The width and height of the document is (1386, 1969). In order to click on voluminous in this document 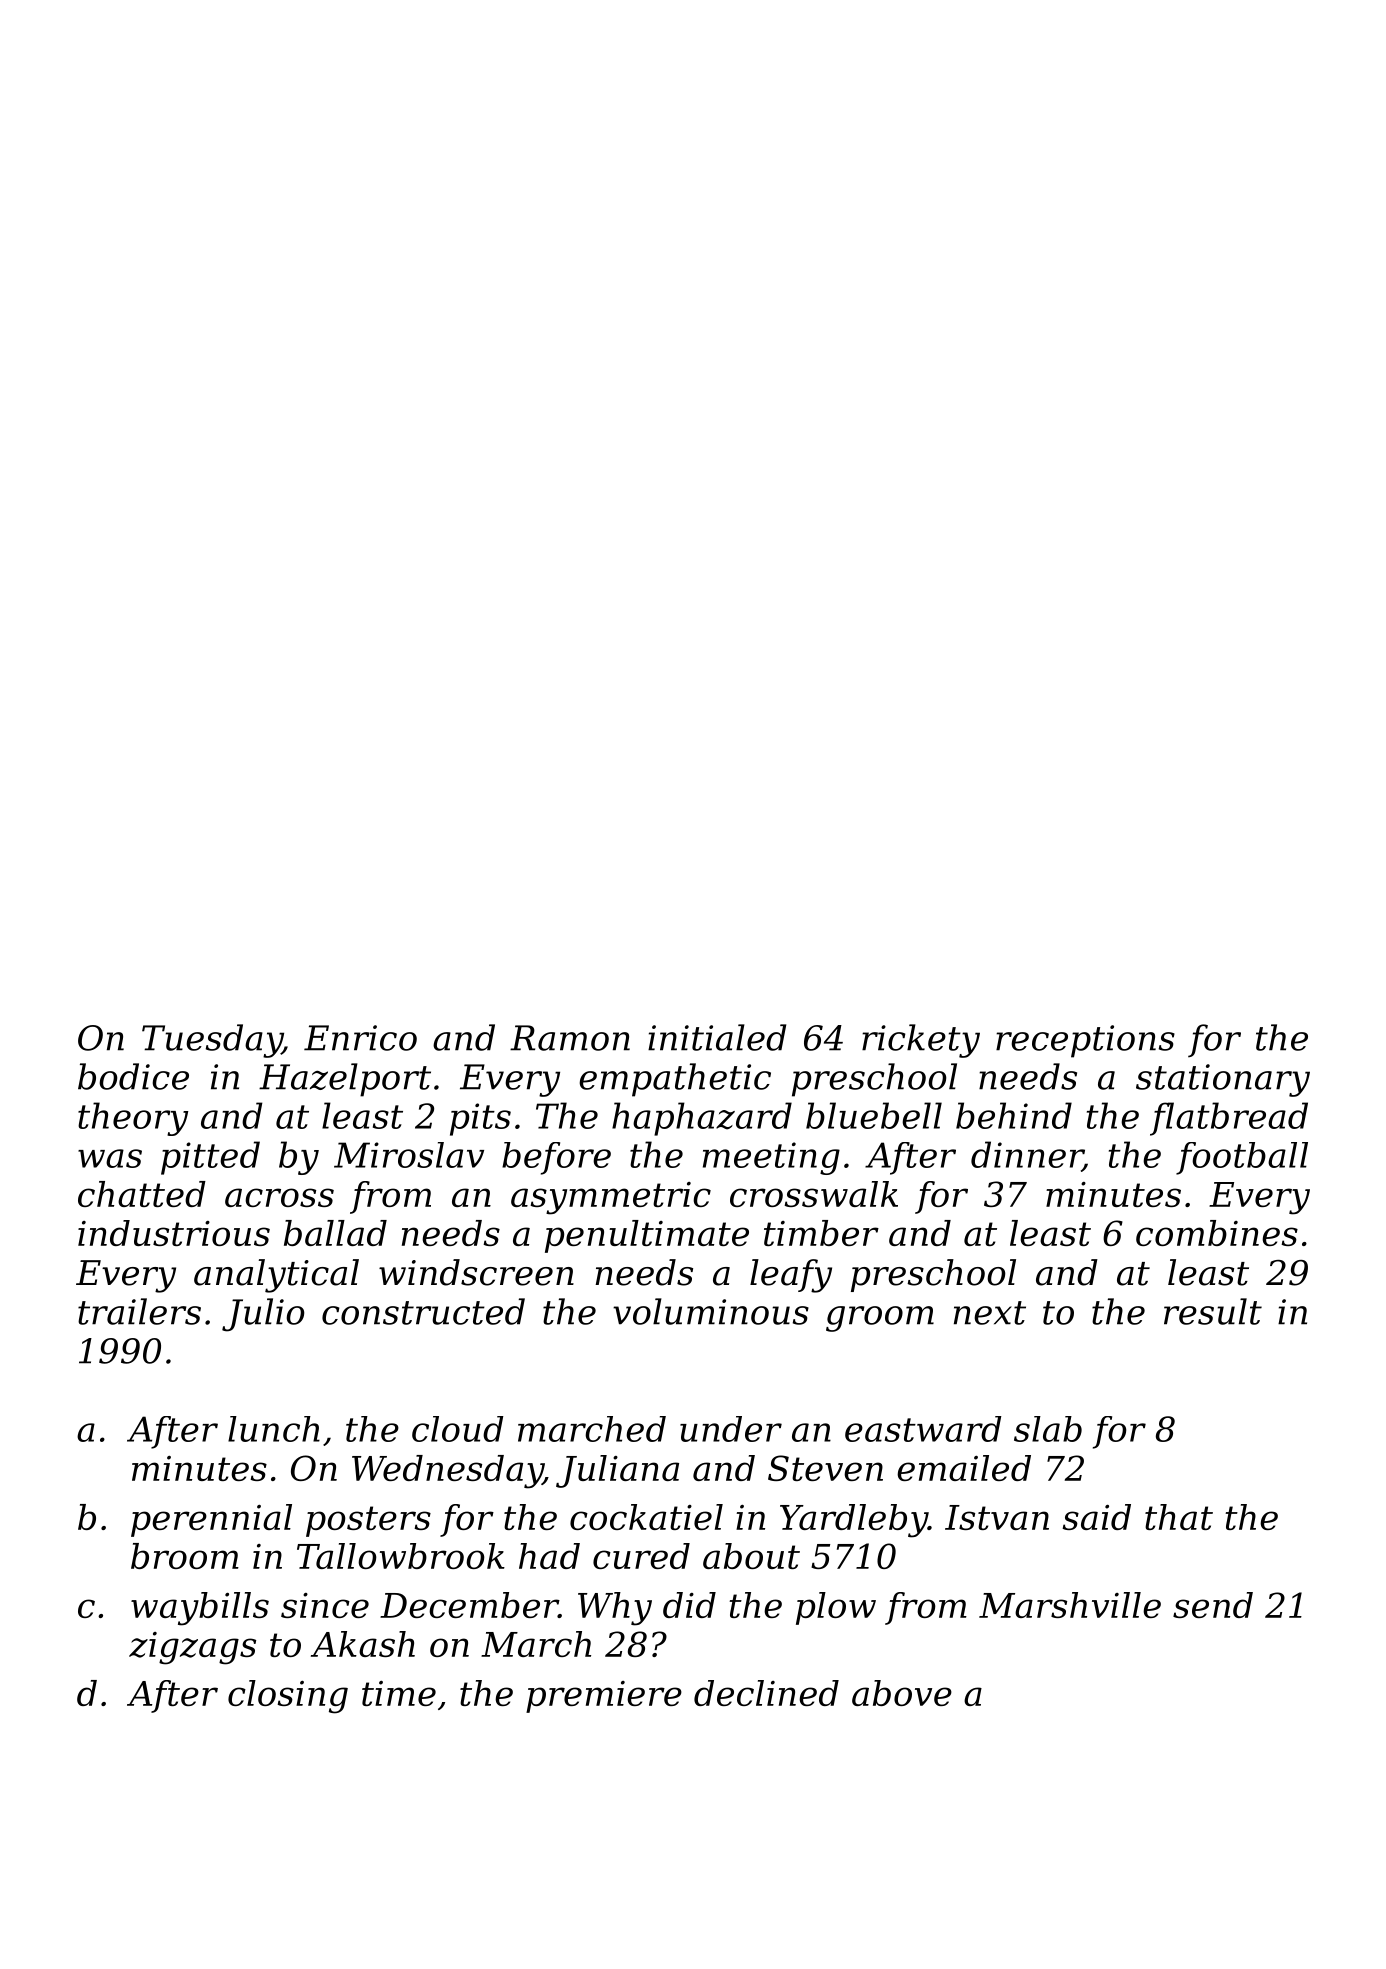, I will do `click(711, 1311)`.
